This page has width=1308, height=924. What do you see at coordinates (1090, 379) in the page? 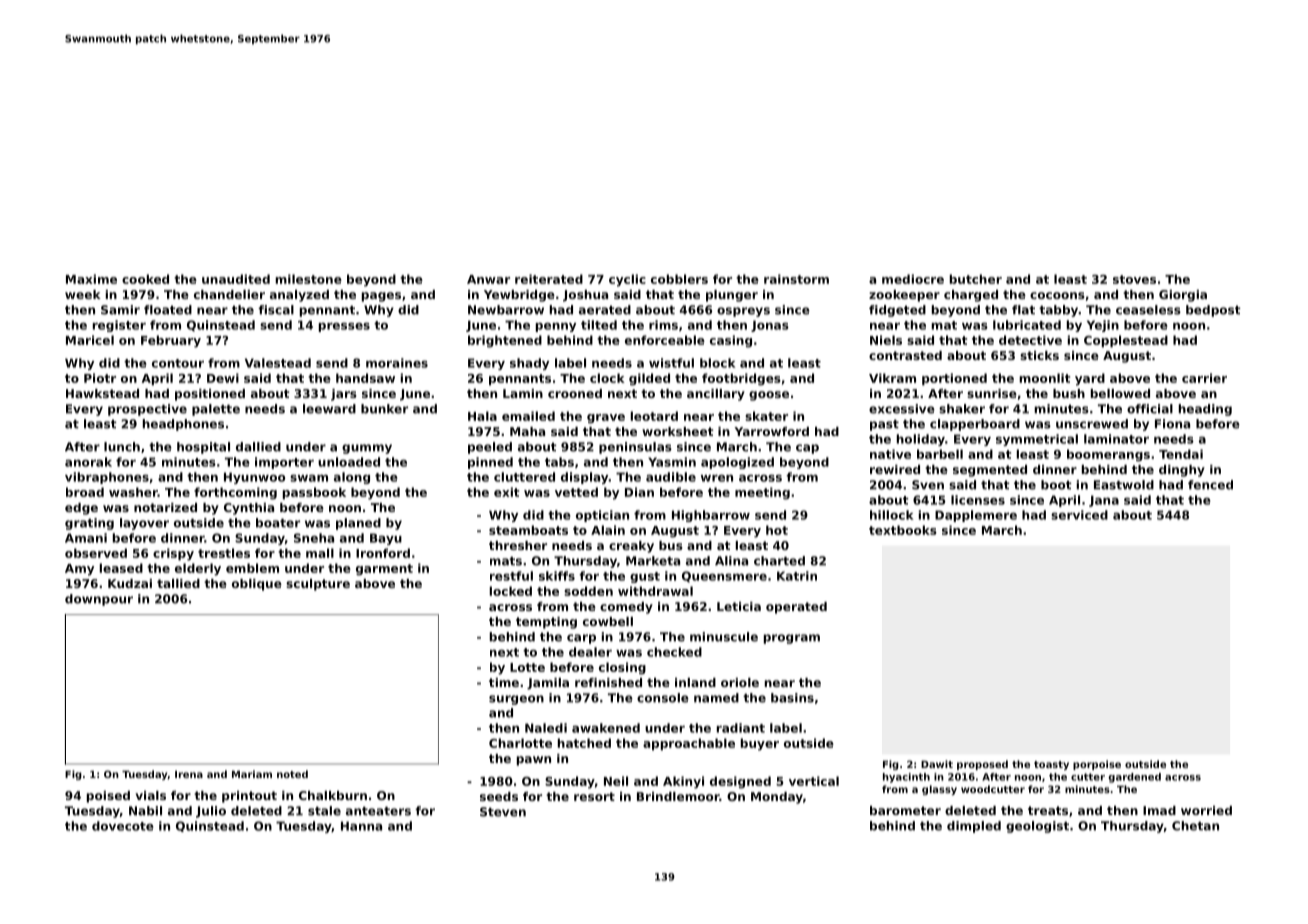
I see `yard` at bounding box center [1090, 379].
